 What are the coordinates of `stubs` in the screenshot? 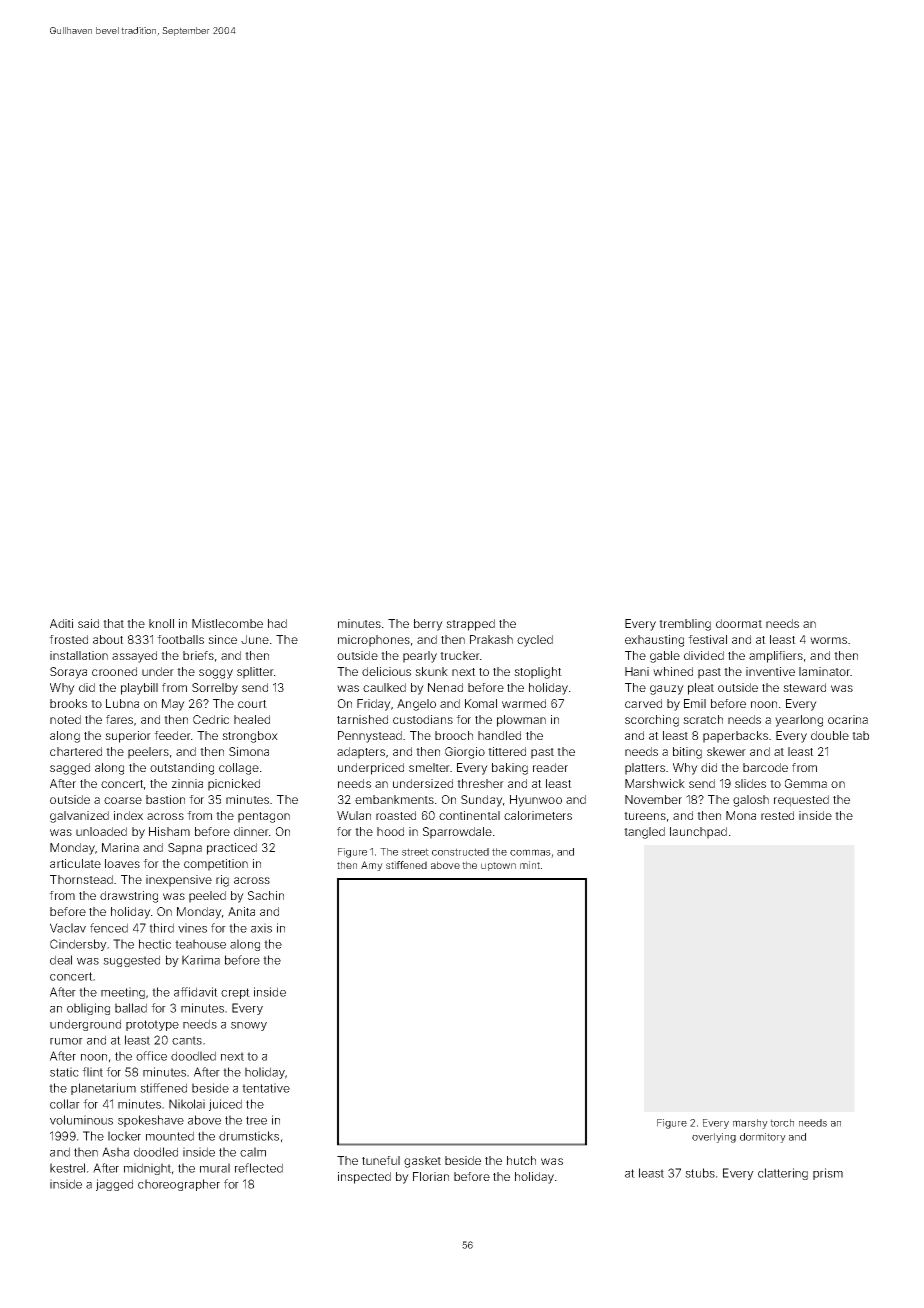 It's located at (700, 1173).
